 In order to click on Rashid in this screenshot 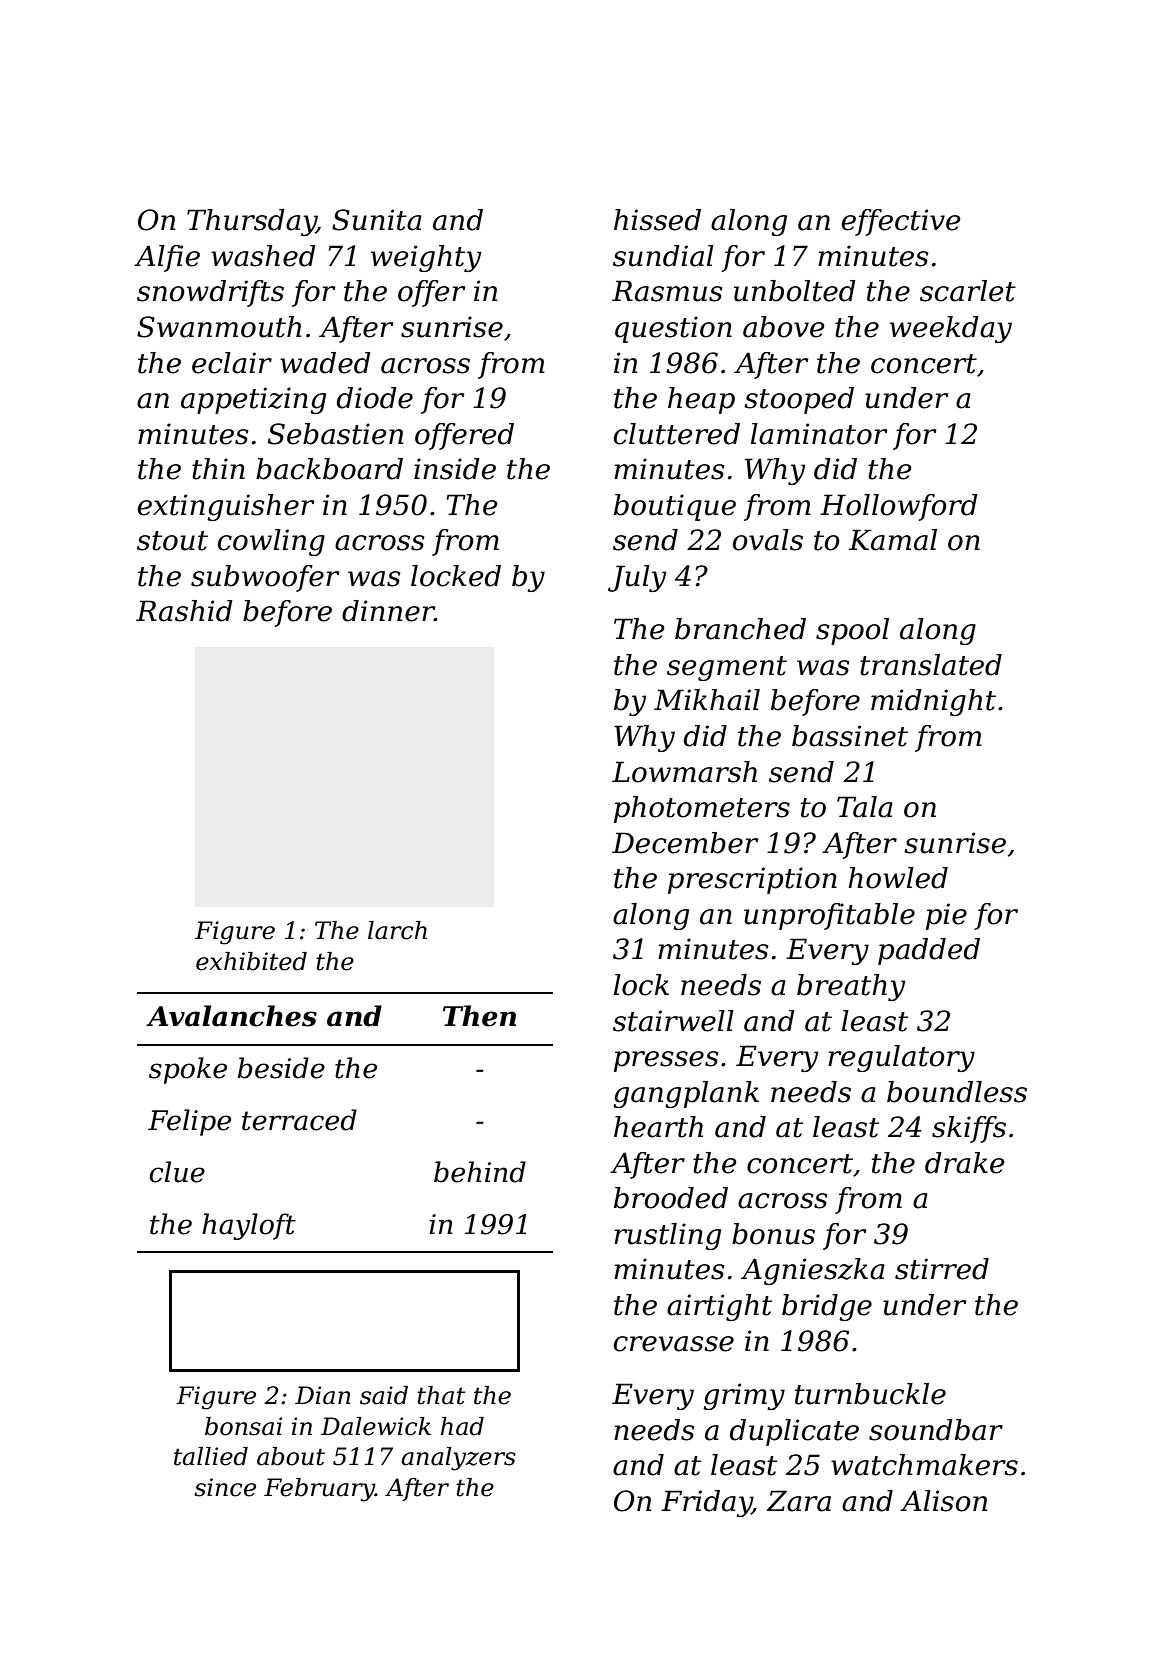, I will do `click(184, 611)`.
